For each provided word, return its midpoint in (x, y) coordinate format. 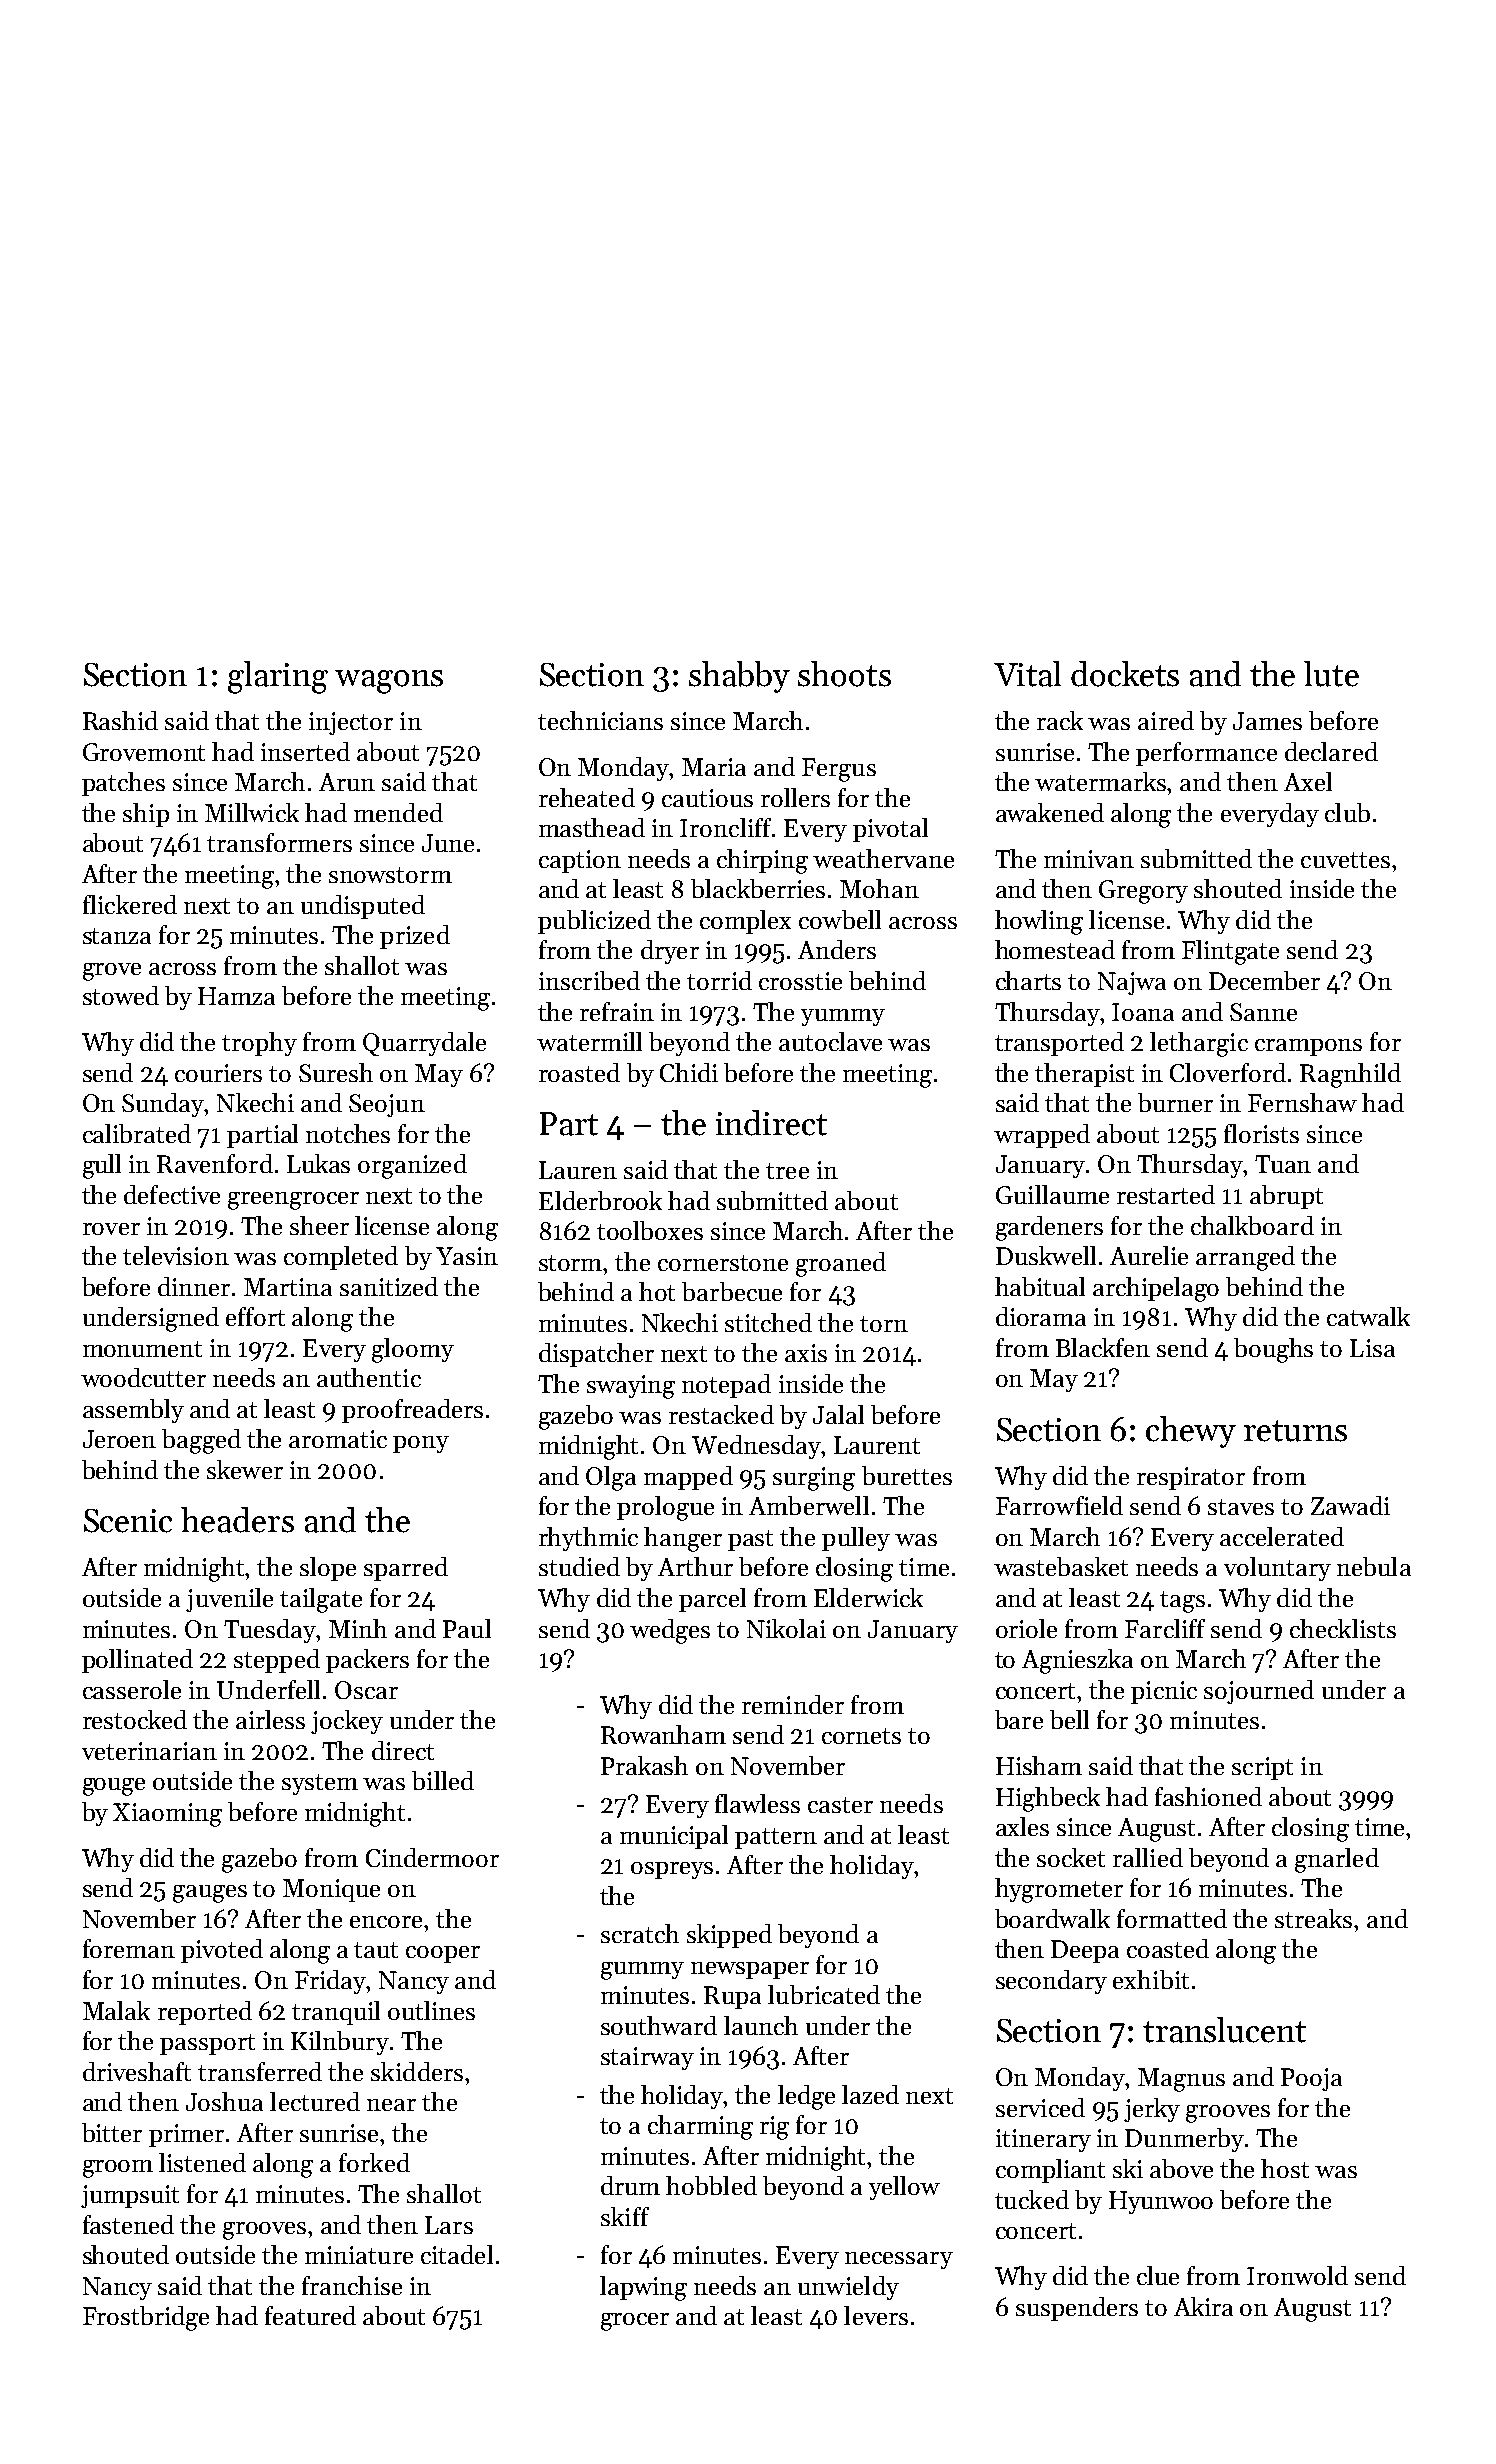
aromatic (338, 1439)
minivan (1089, 859)
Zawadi (1350, 1505)
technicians (600, 720)
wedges (670, 1631)
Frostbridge (146, 2318)
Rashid (120, 720)
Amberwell (809, 1505)
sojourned (1259, 1692)
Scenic (128, 1521)
